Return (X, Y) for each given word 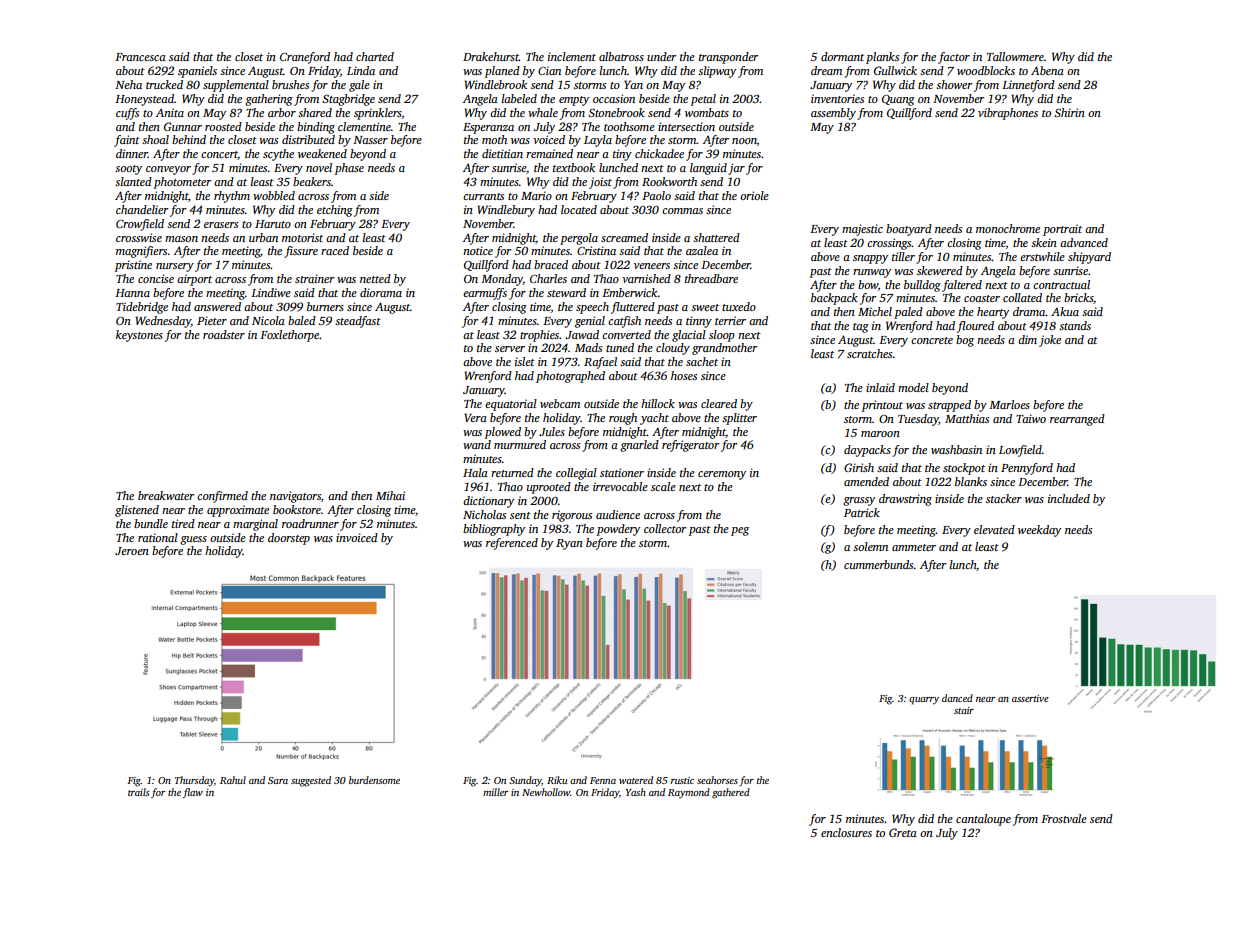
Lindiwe (271, 292)
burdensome (374, 780)
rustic (682, 780)
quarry (924, 701)
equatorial (511, 405)
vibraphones (1008, 114)
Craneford (305, 58)
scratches (869, 353)
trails (139, 792)
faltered (962, 286)
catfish (624, 322)
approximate (238, 511)
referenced (512, 544)
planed (502, 72)
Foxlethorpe (289, 336)
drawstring (905, 500)
